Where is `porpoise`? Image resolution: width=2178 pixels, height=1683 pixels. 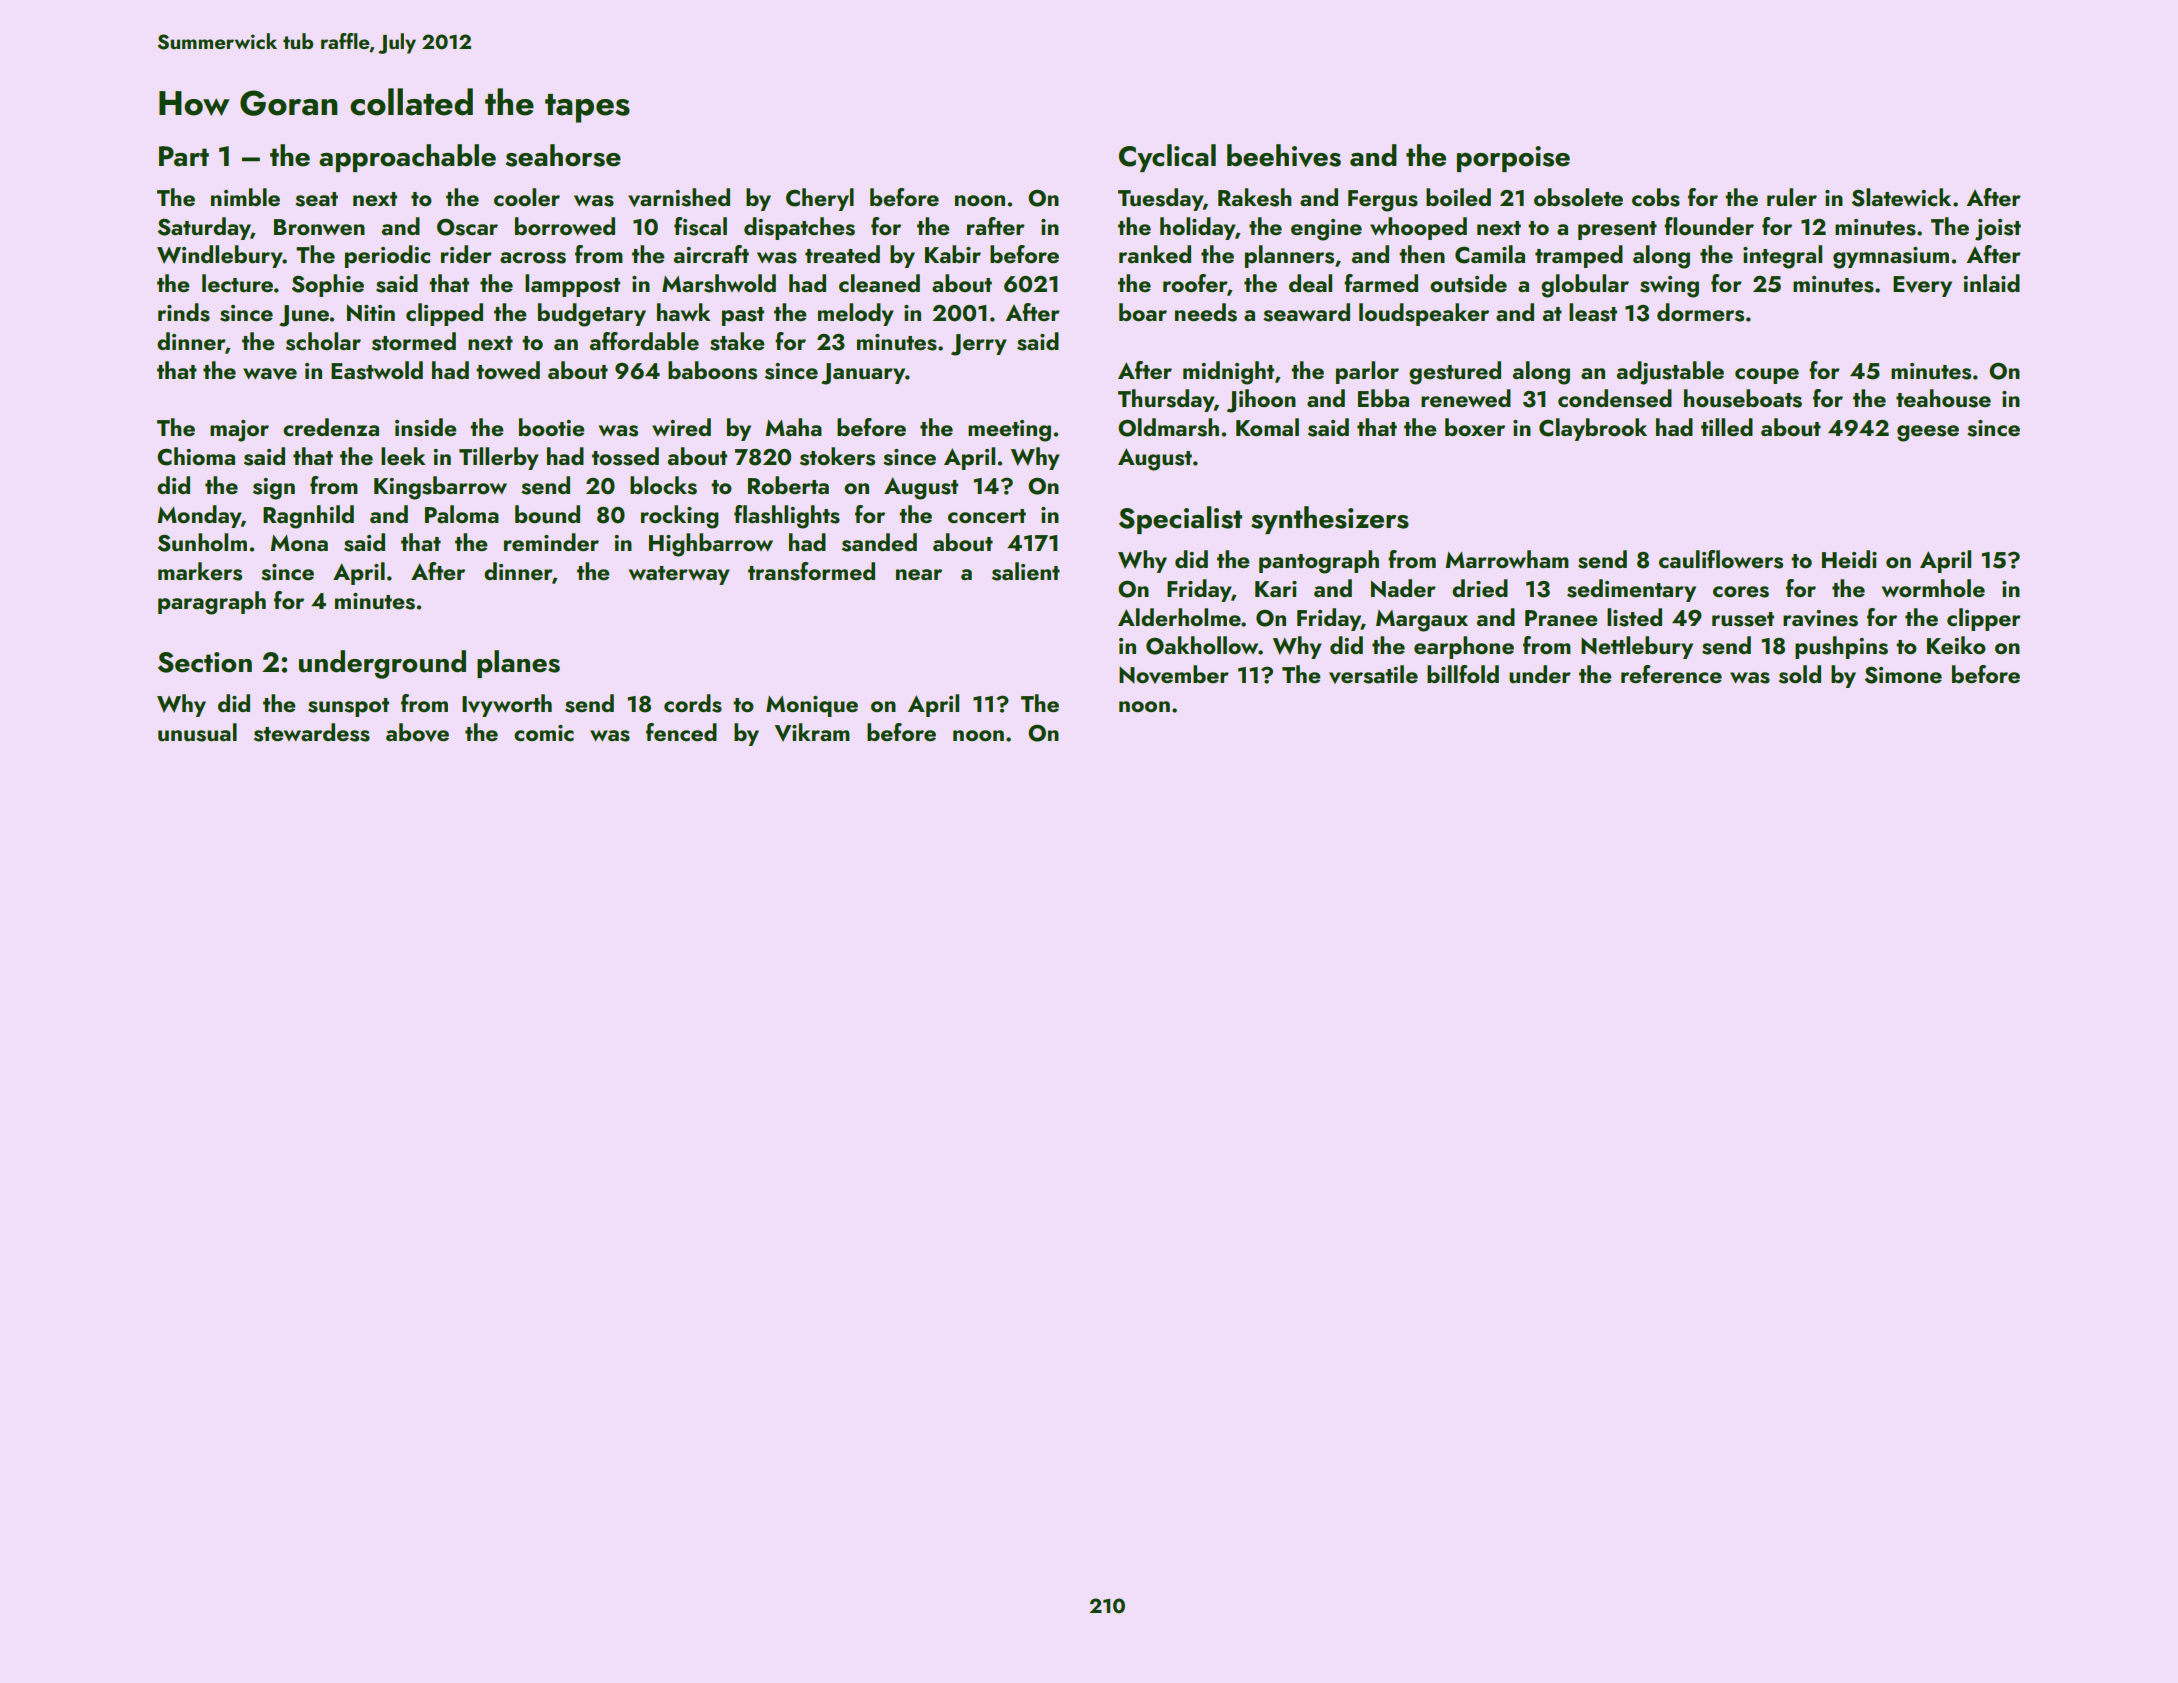
porpoise is located at coordinates (1513, 159).
